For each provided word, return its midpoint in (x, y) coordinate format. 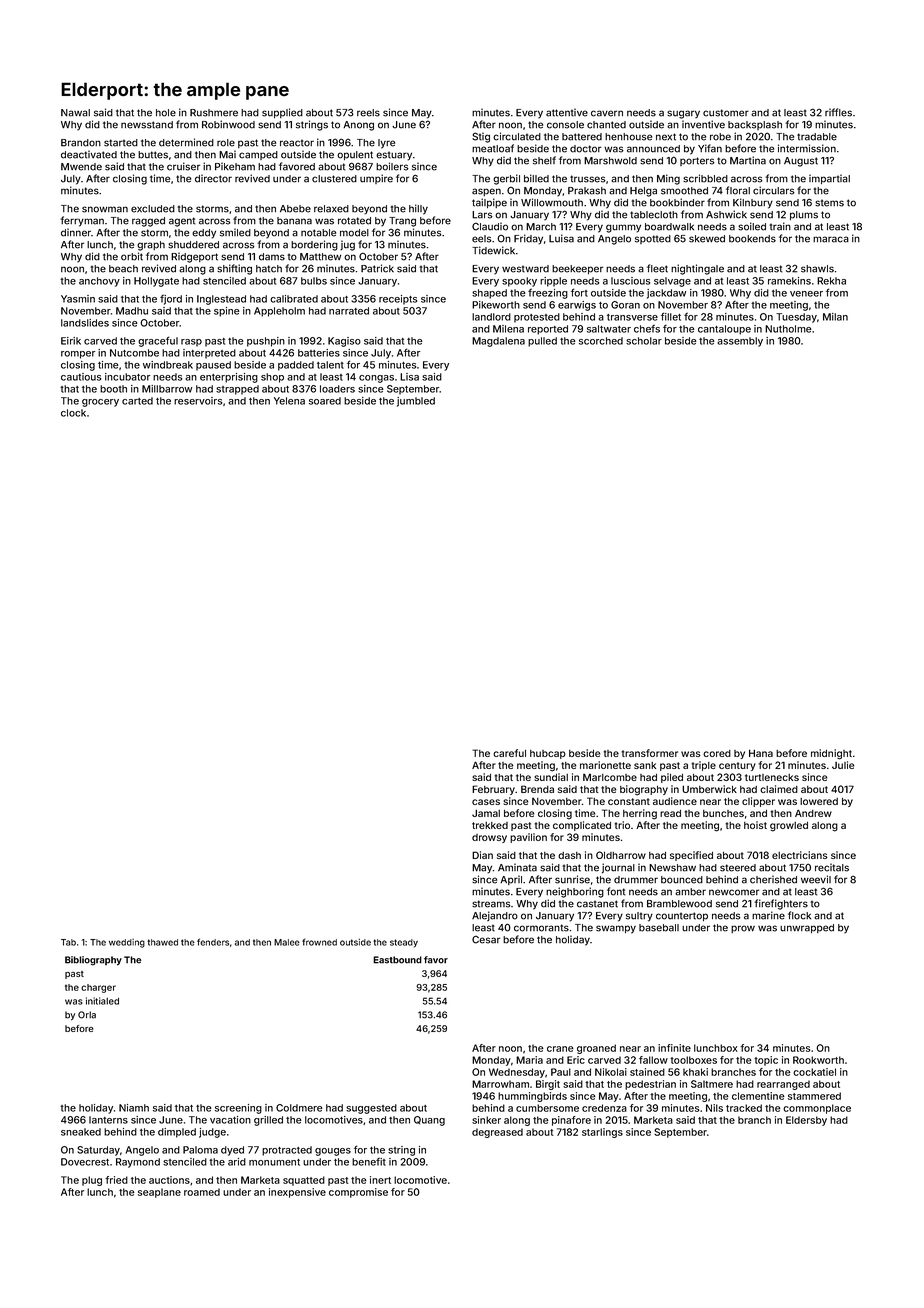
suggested (371, 1109)
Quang (429, 1121)
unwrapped (807, 928)
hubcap (548, 754)
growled (789, 827)
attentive (567, 112)
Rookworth (818, 1060)
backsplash (755, 125)
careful (509, 753)
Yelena (289, 401)
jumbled (416, 402)
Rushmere (214, 113)
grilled (268, 1121)
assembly (740, 342)
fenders (213, 942)
